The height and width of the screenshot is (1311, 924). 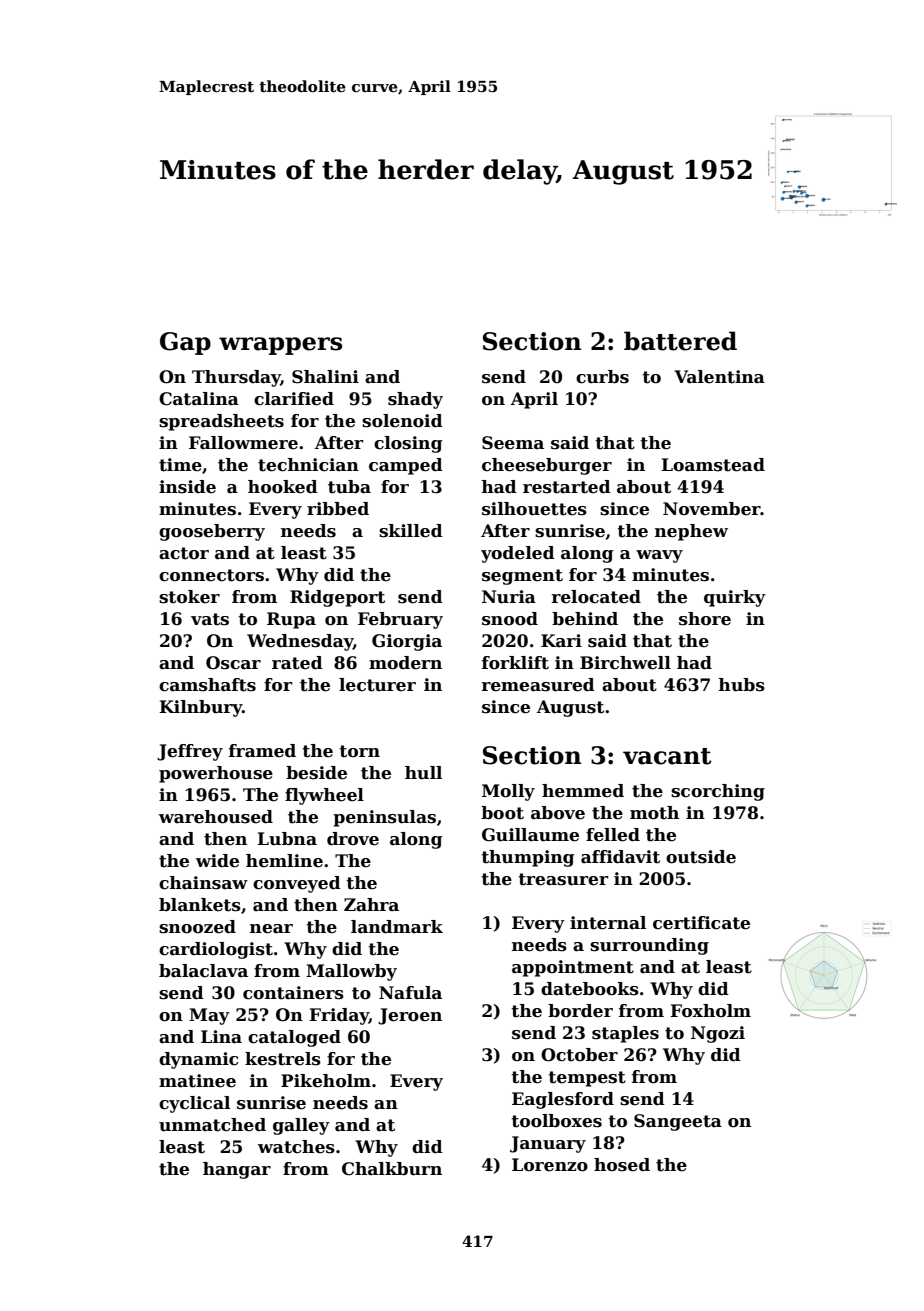 I want to click on hangar, so click(x=237, y=1170).
